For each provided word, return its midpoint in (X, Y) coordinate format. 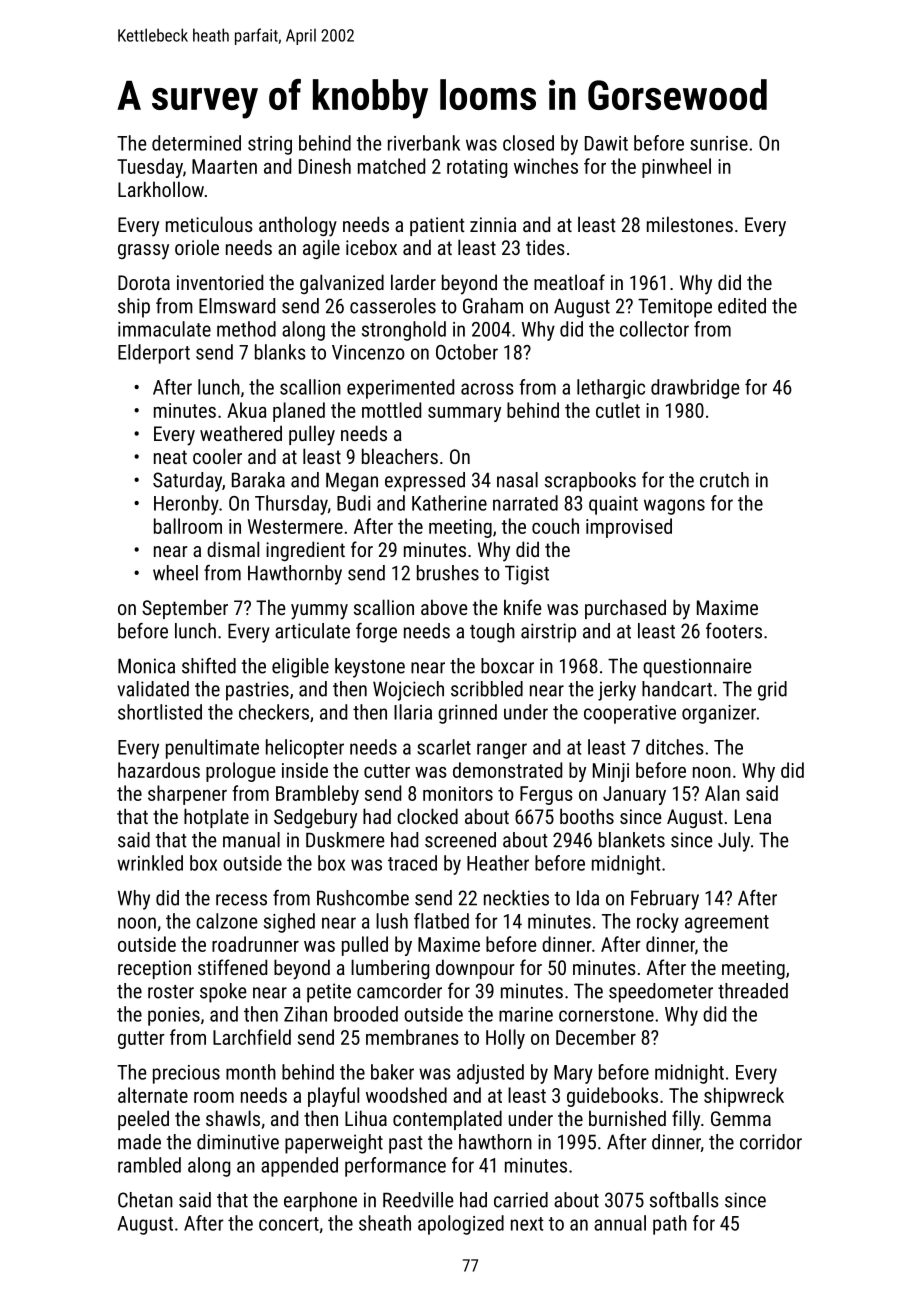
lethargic (611, 389)
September (185, 609)
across (487, 389)
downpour (475, 969)
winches (546, 166)
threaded (753, 991)
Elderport (154, 354)
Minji (611, 772)
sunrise (719, 143)
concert (289, 1224)
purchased (625, 609)
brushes (448, 573)
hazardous (159, 770)
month (251, 1072)
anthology (298, 226)
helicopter (305, 749)
